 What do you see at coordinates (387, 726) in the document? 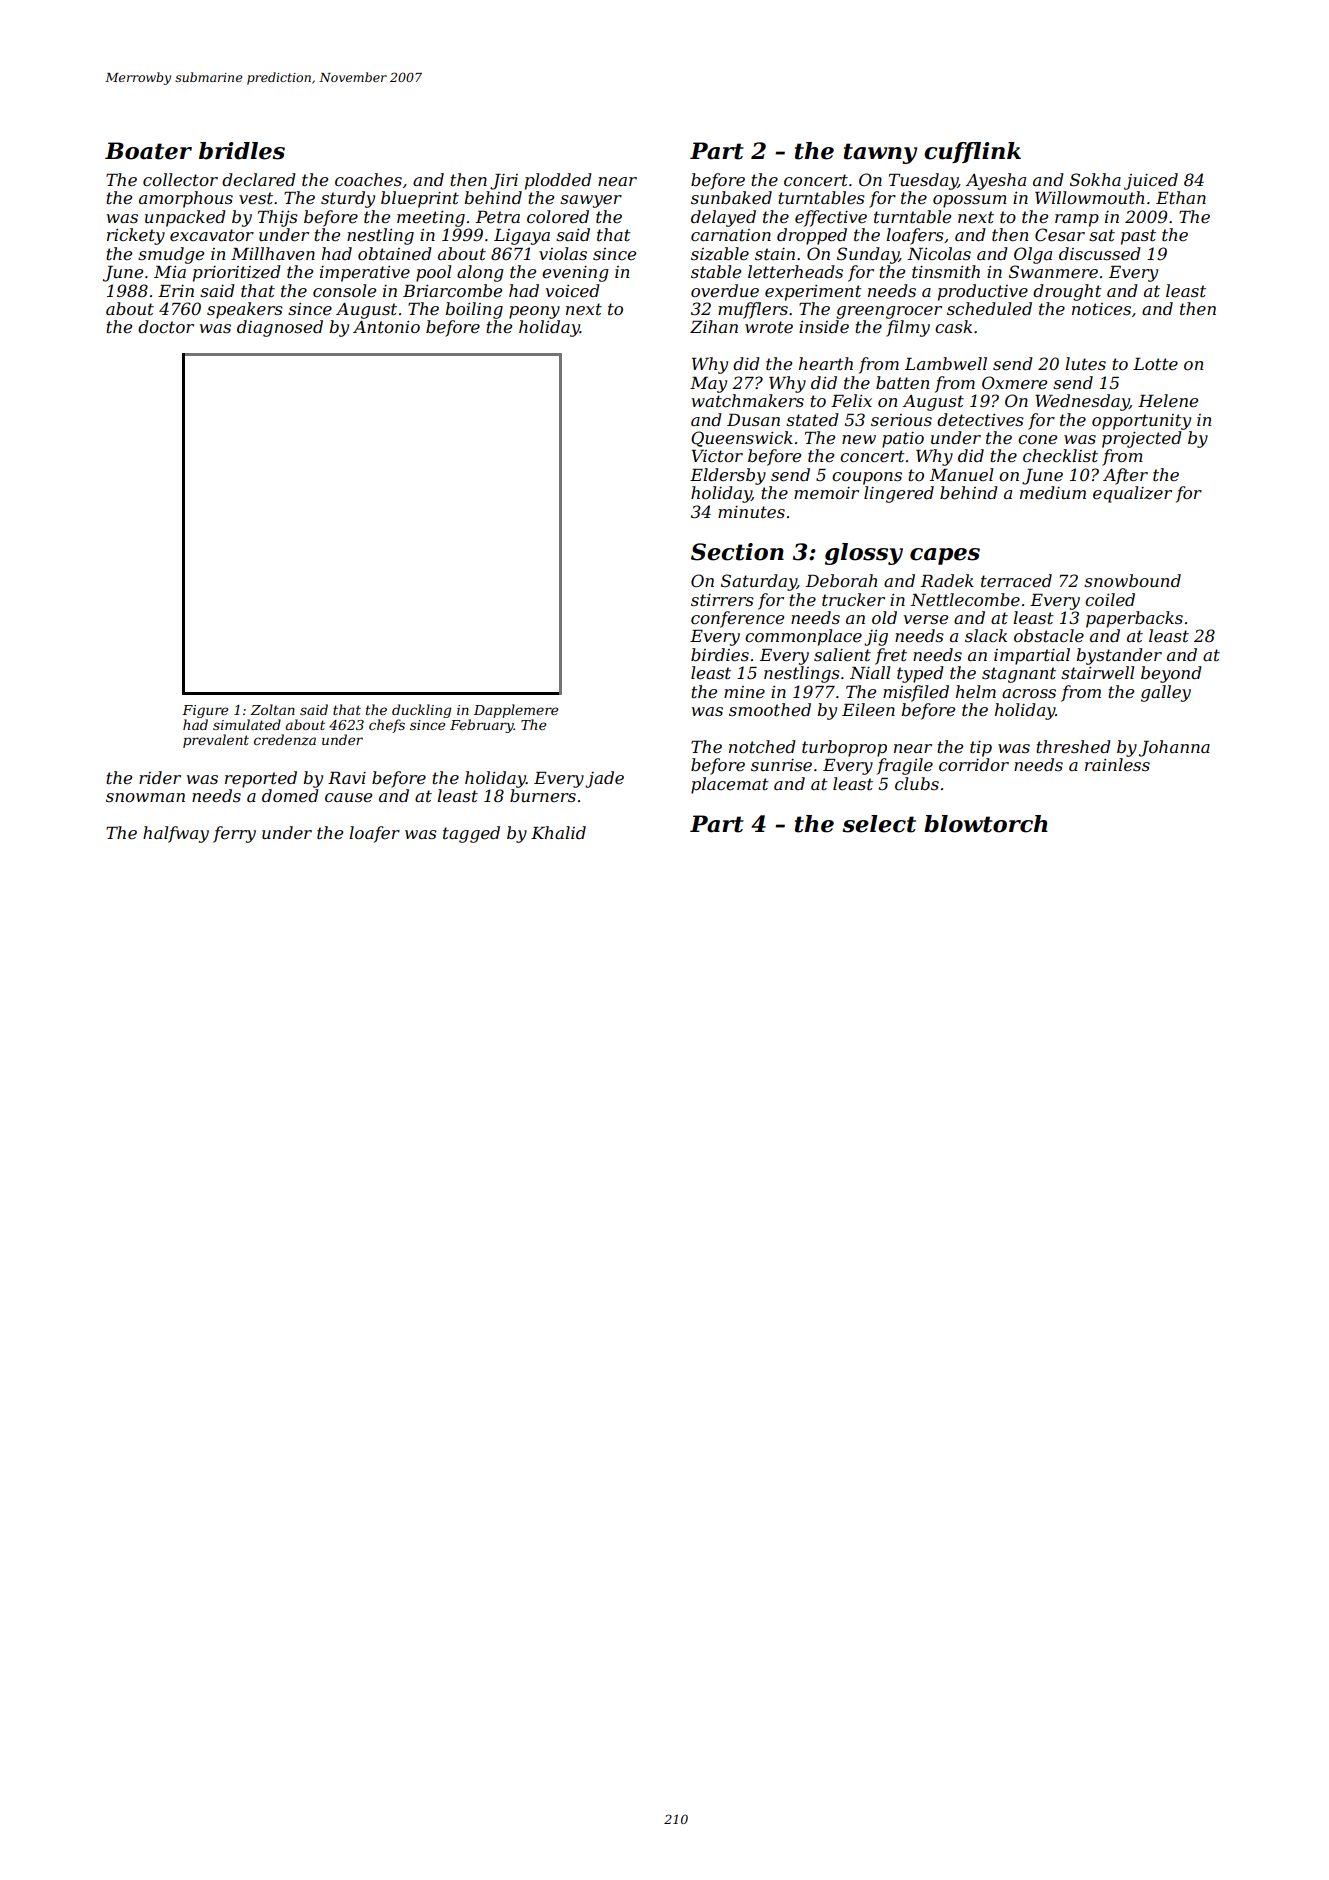
I see `chefs` at bounding box center [387, 726].
